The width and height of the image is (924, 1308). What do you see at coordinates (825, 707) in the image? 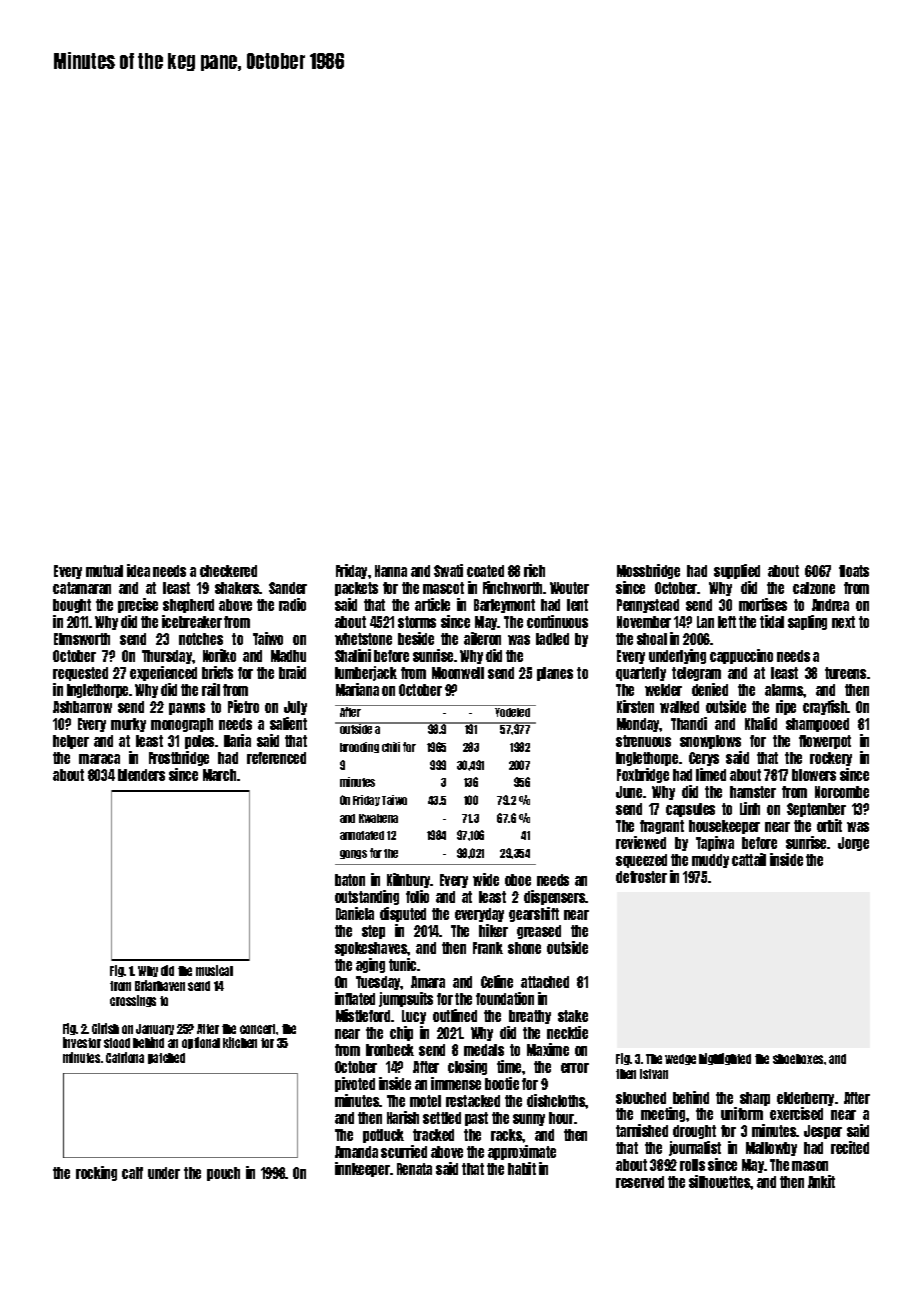
I see `crayfish` at bounding box center [825, 707].
